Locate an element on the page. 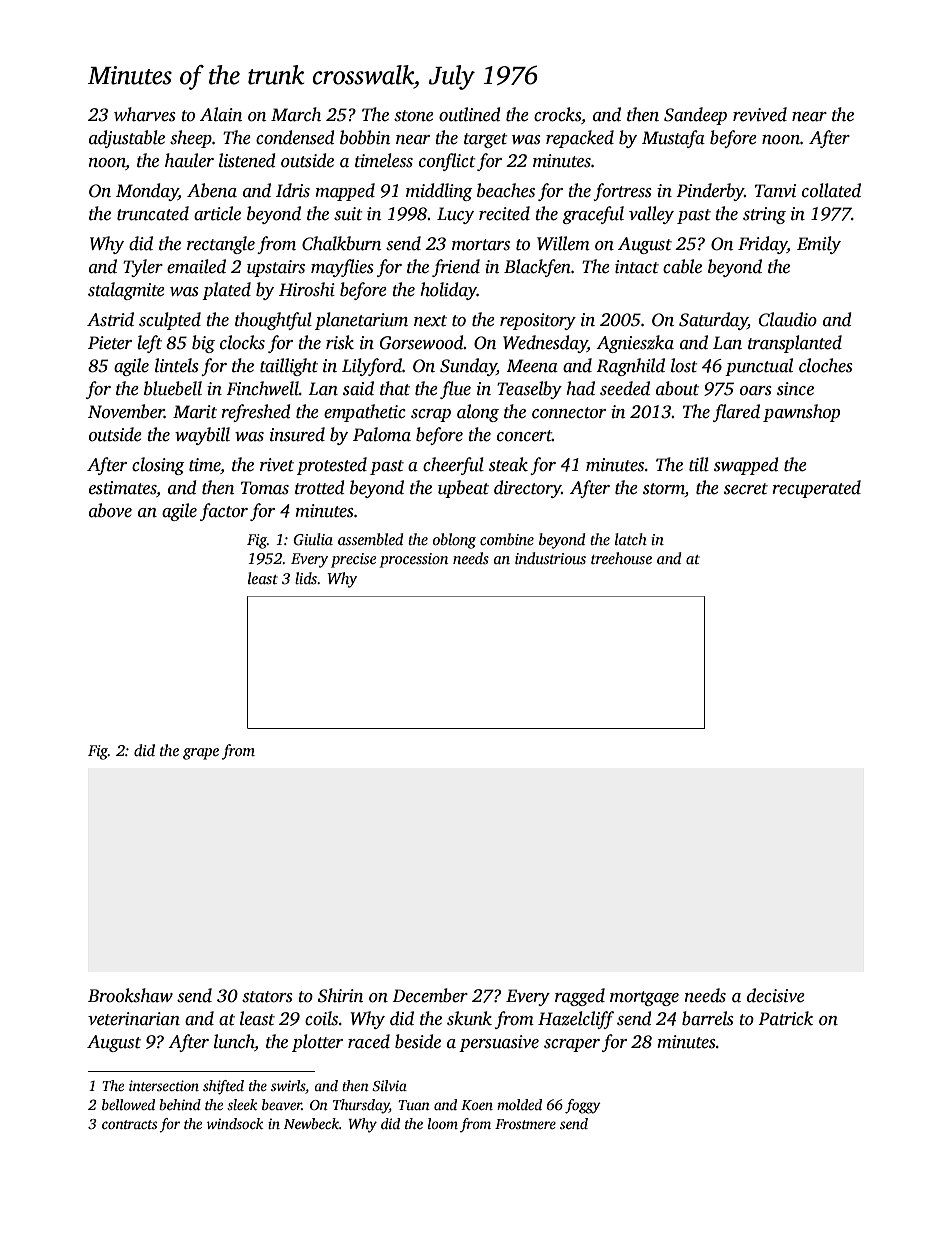 The height and width of the image is (1233, 952). bellowed is located at coordinates (128, 1104).
